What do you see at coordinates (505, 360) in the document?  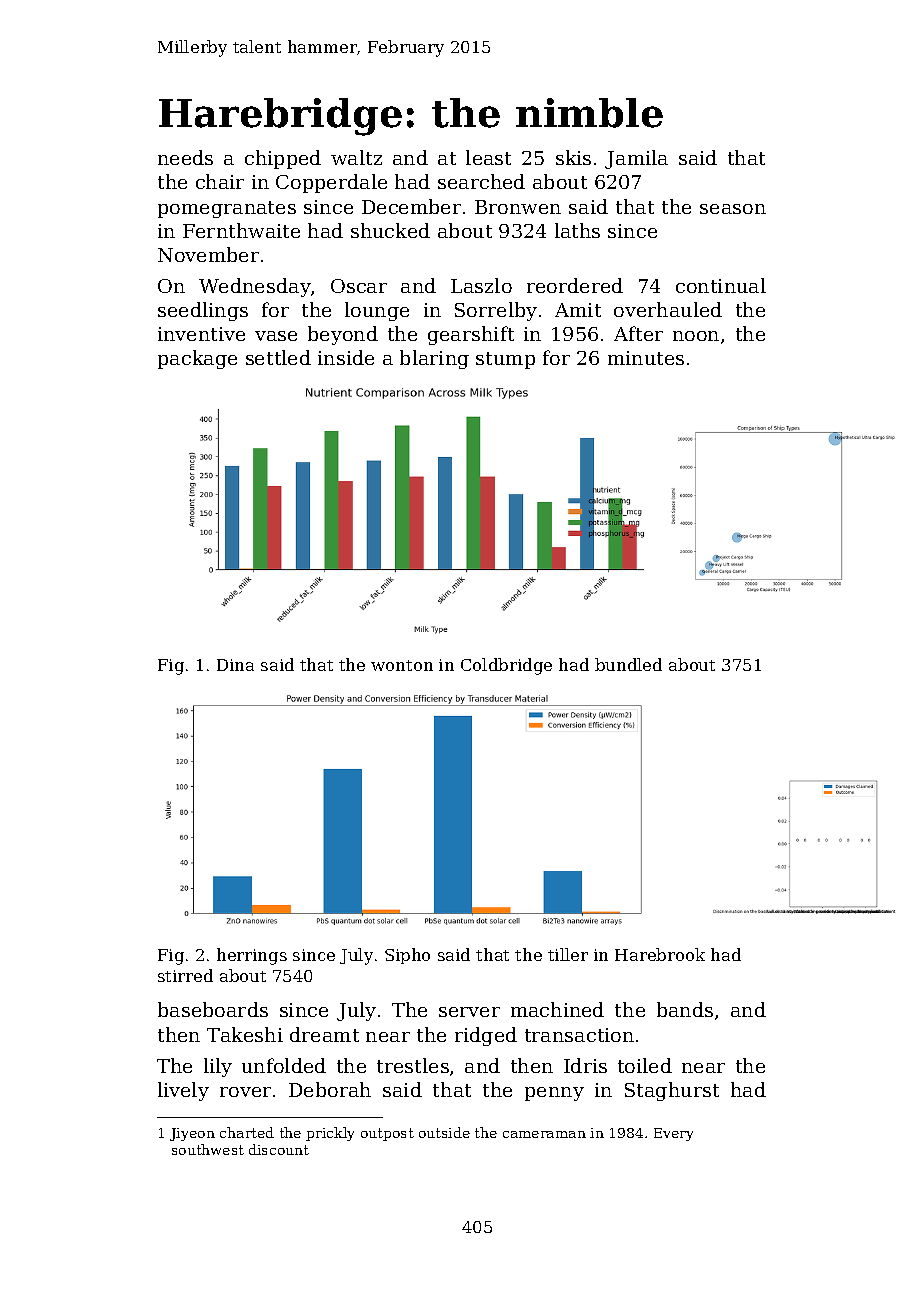 I see `stump` at bounding box center [505, 360].
